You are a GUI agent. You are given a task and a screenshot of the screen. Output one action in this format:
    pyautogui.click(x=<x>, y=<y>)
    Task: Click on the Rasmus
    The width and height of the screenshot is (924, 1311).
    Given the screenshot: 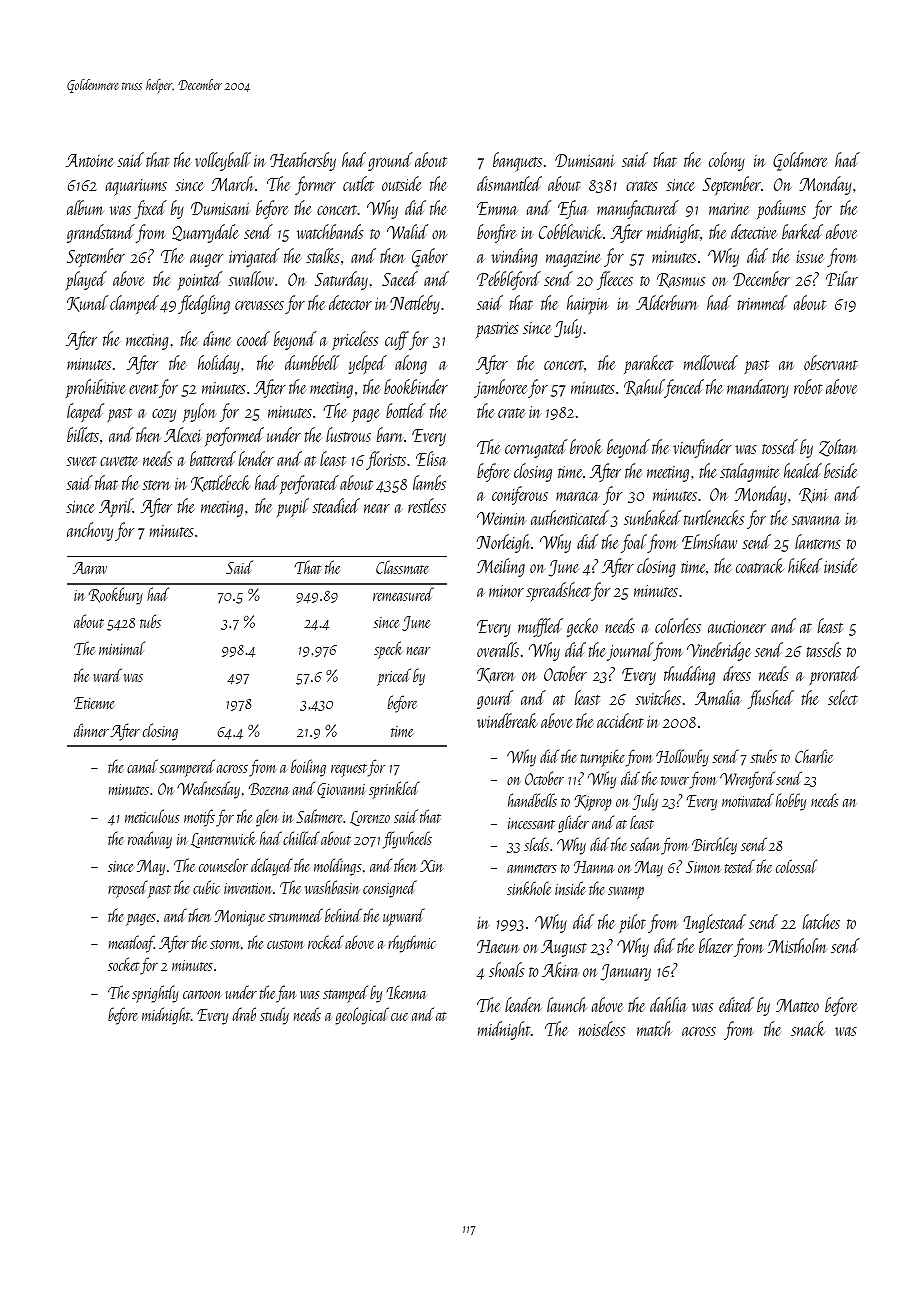 What is the action you would take?
    pyautogui.click(x=681, y=280)
